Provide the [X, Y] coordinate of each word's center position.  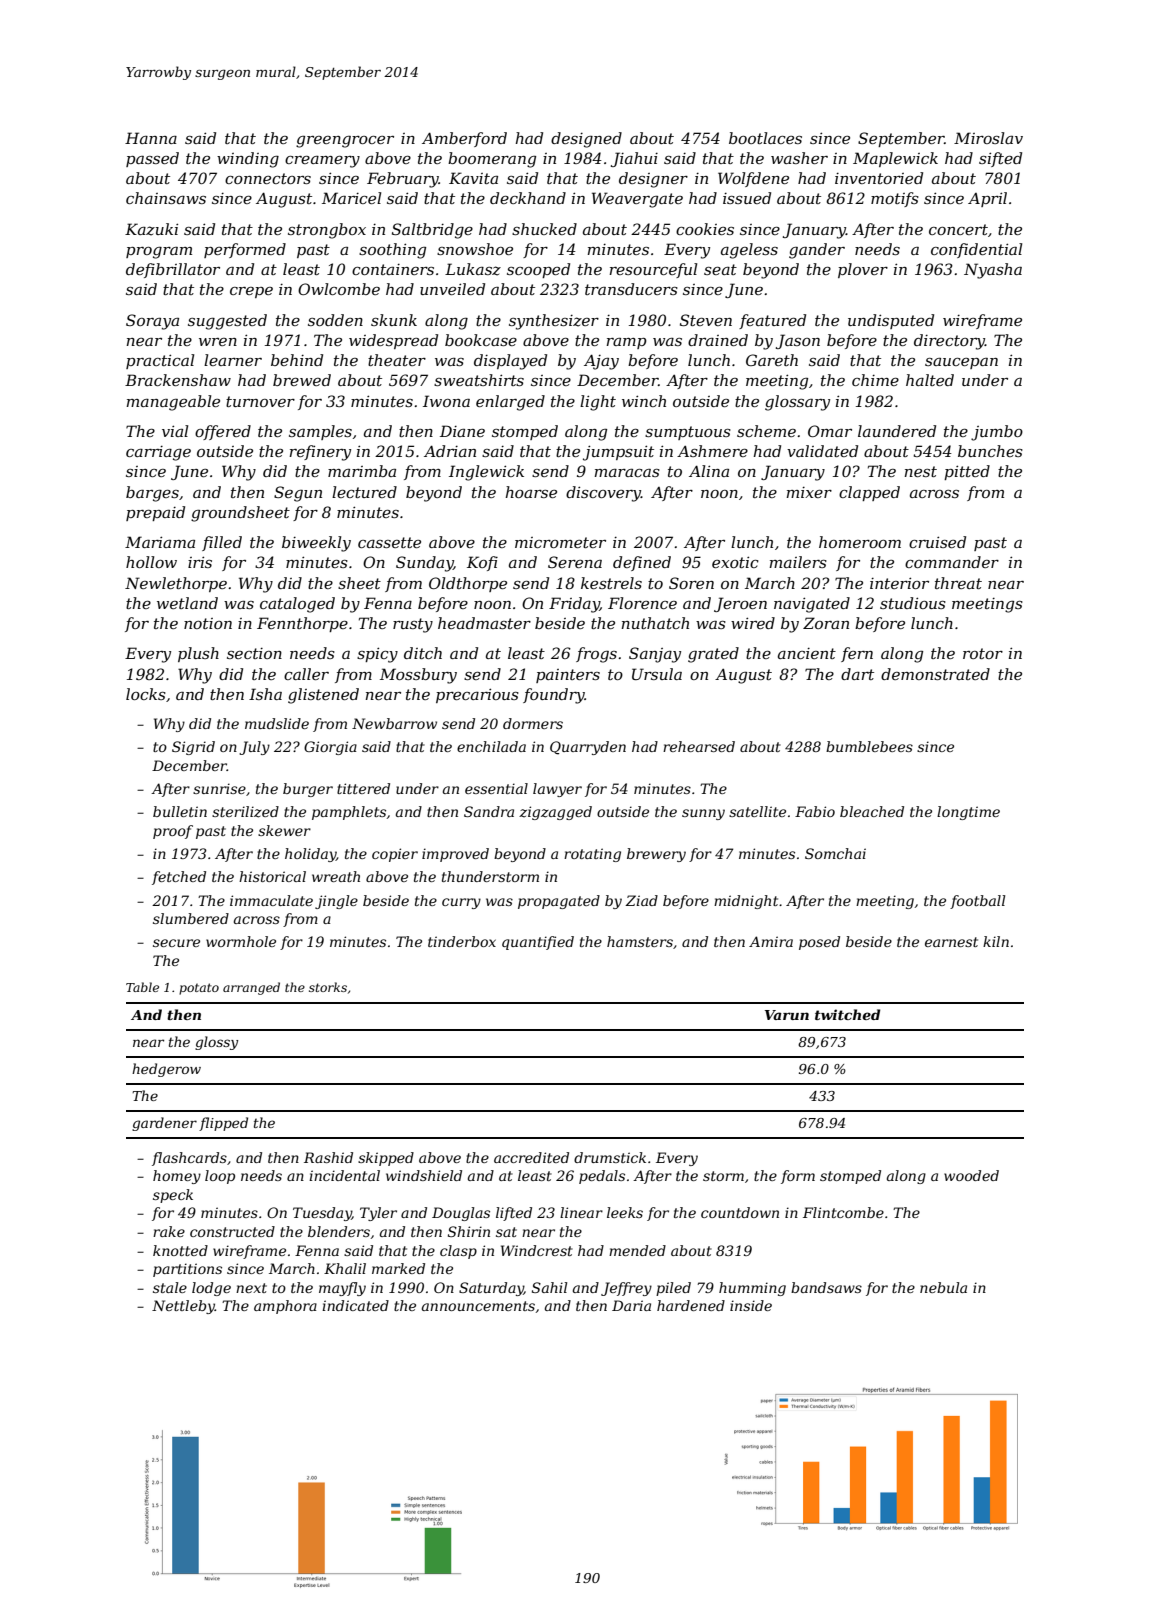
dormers [533, 723]
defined [642, 563]
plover [863, 270]
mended [637, 1250]
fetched [179, 878]
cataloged [297, 605]
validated [822, 451]
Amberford [464, 139]
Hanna [151, 138]
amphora [285, 1307]
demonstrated [935, 674]
